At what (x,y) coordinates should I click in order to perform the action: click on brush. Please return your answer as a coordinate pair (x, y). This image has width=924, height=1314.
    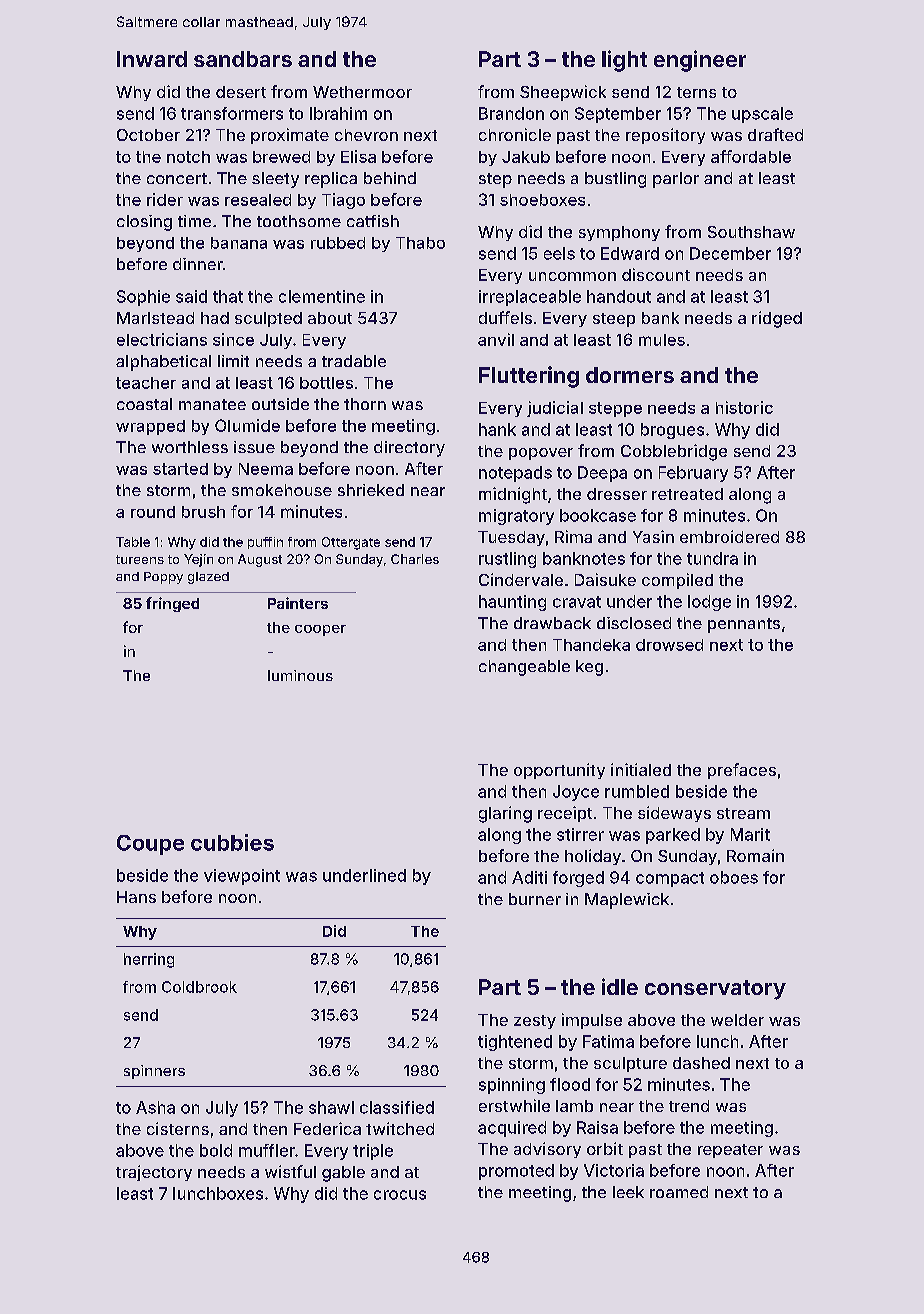
    Looking at the image, I should click on (203, 512).
